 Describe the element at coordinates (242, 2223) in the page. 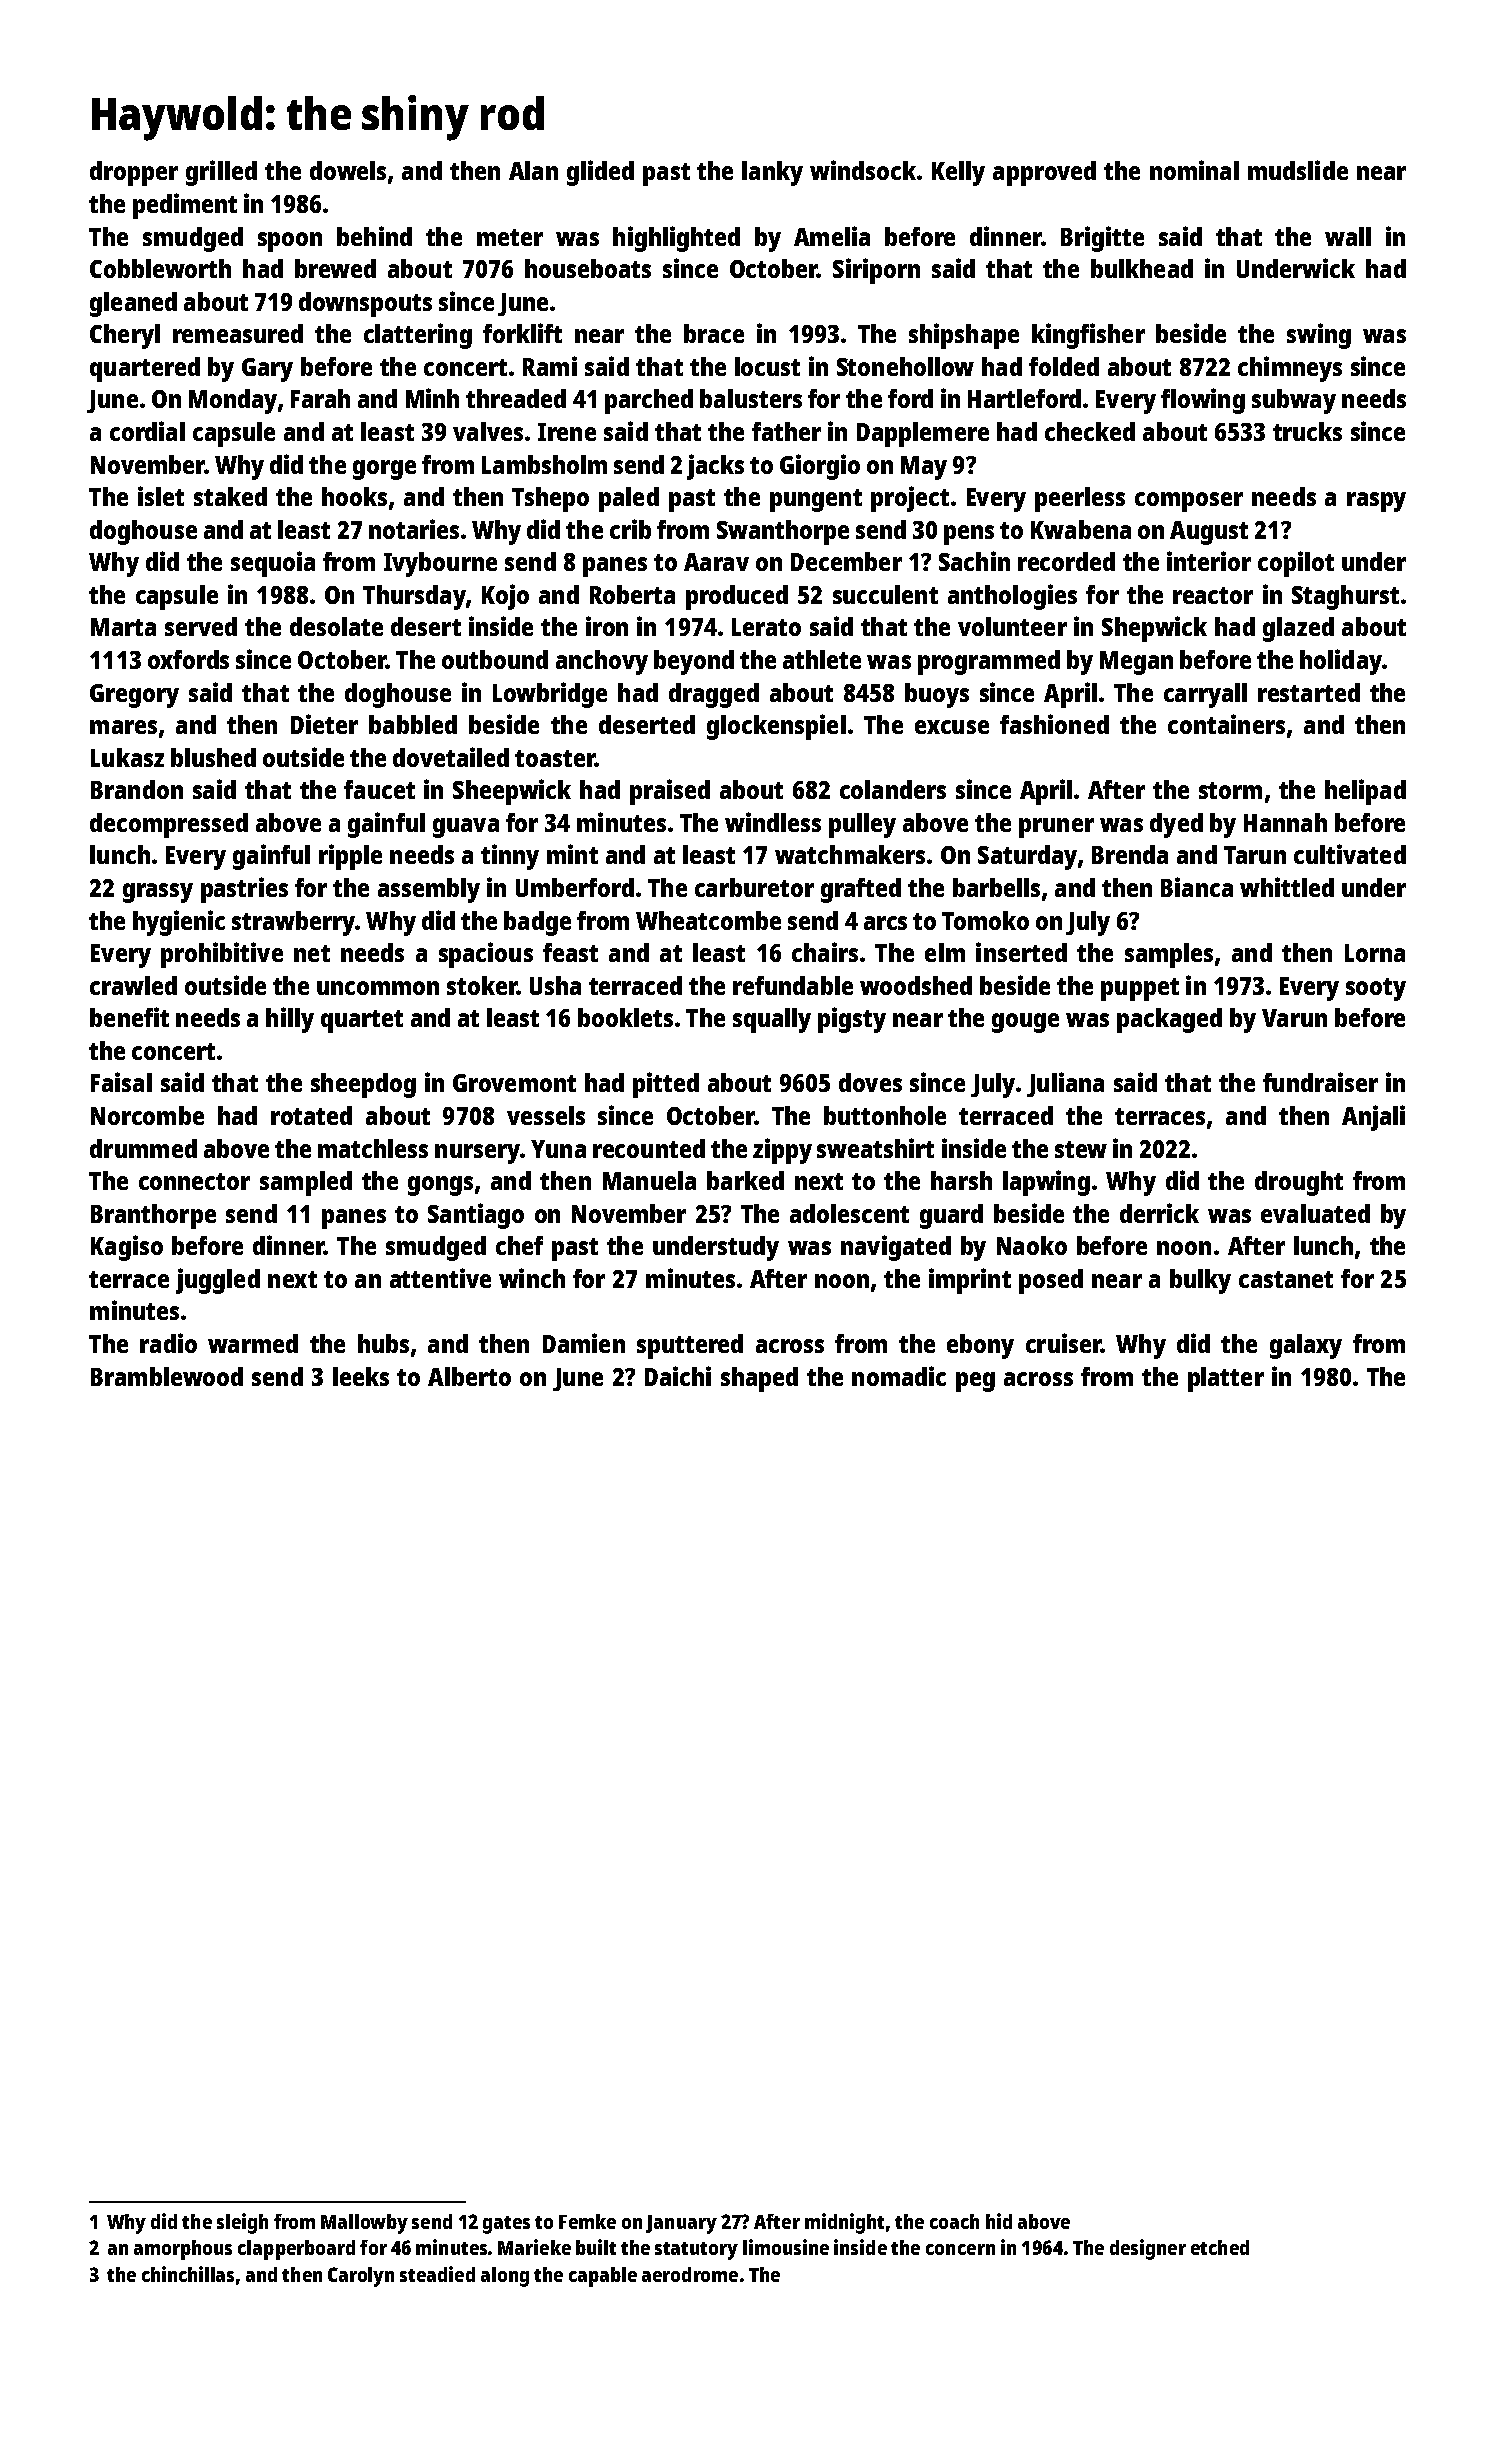

I see `sleigh` at that location.
